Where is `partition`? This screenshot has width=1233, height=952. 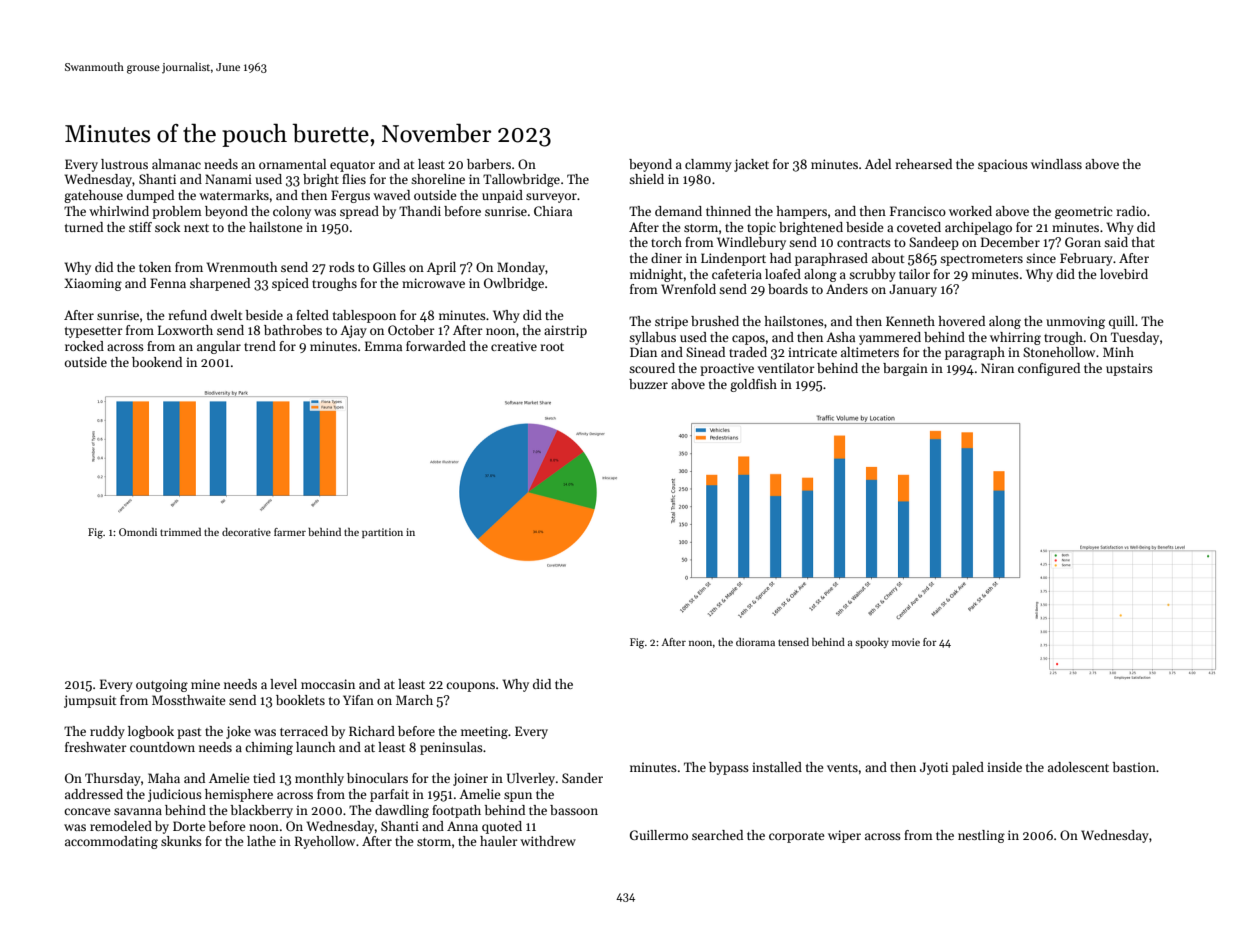
partition is located at coordinates (382, 533).
